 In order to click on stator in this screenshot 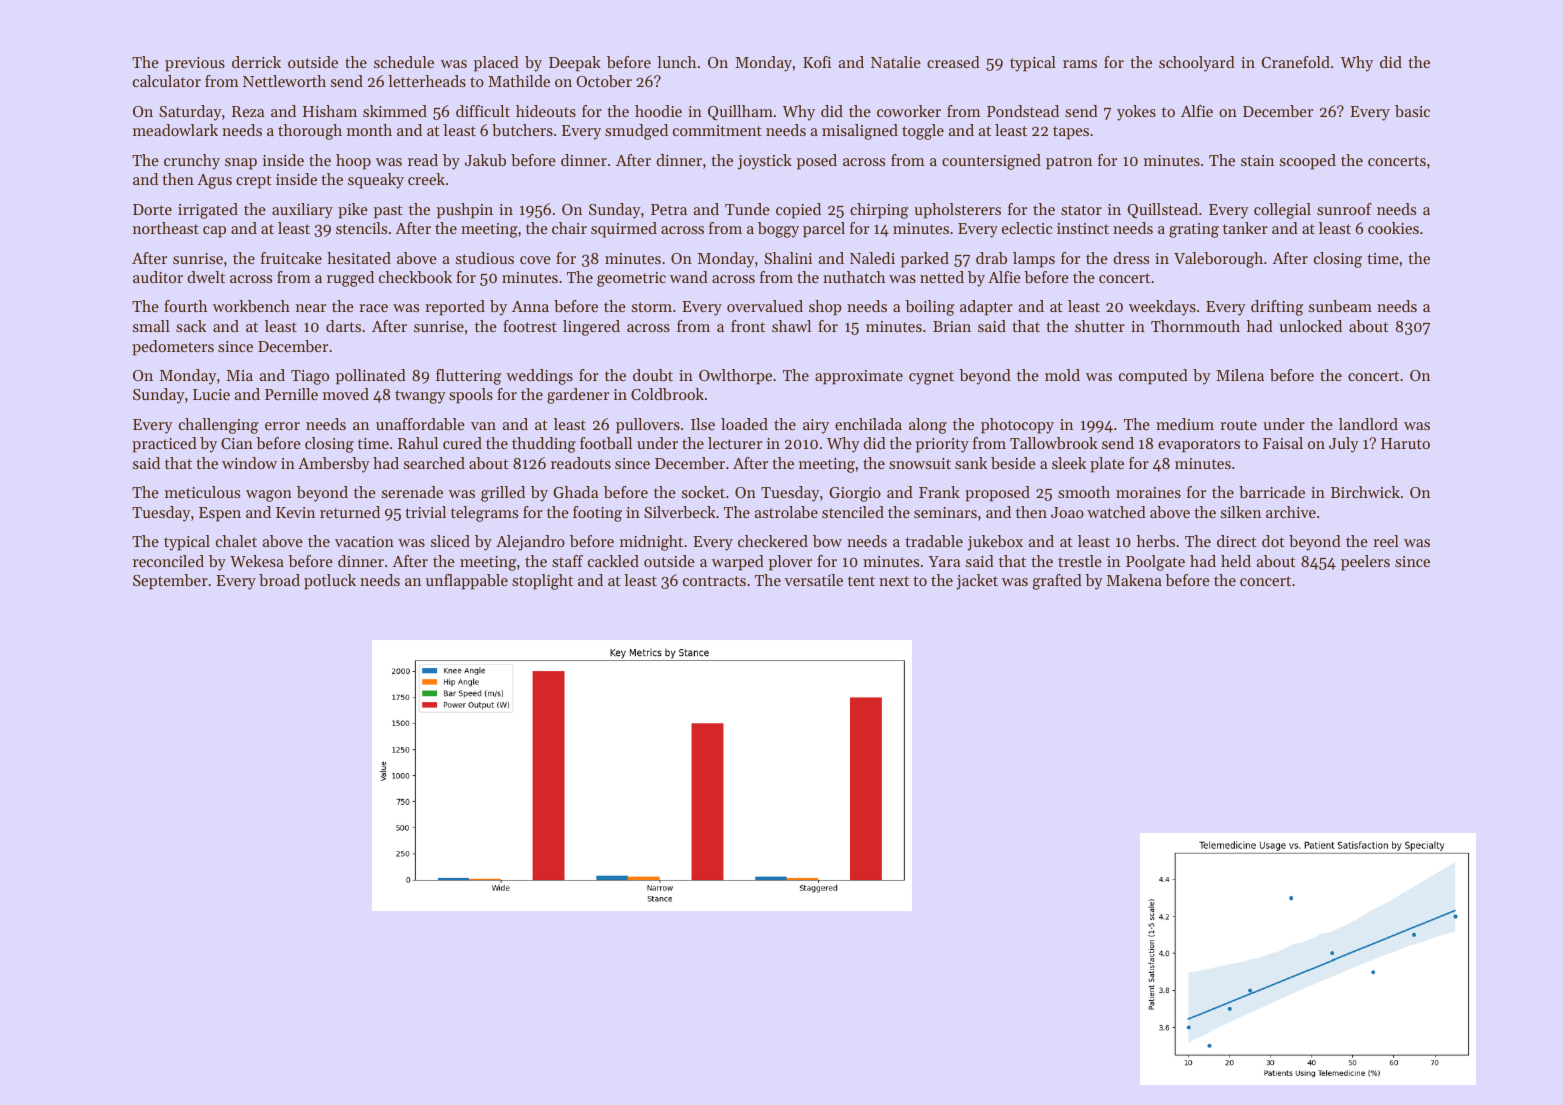, I will do `click(1081, 210)`.
